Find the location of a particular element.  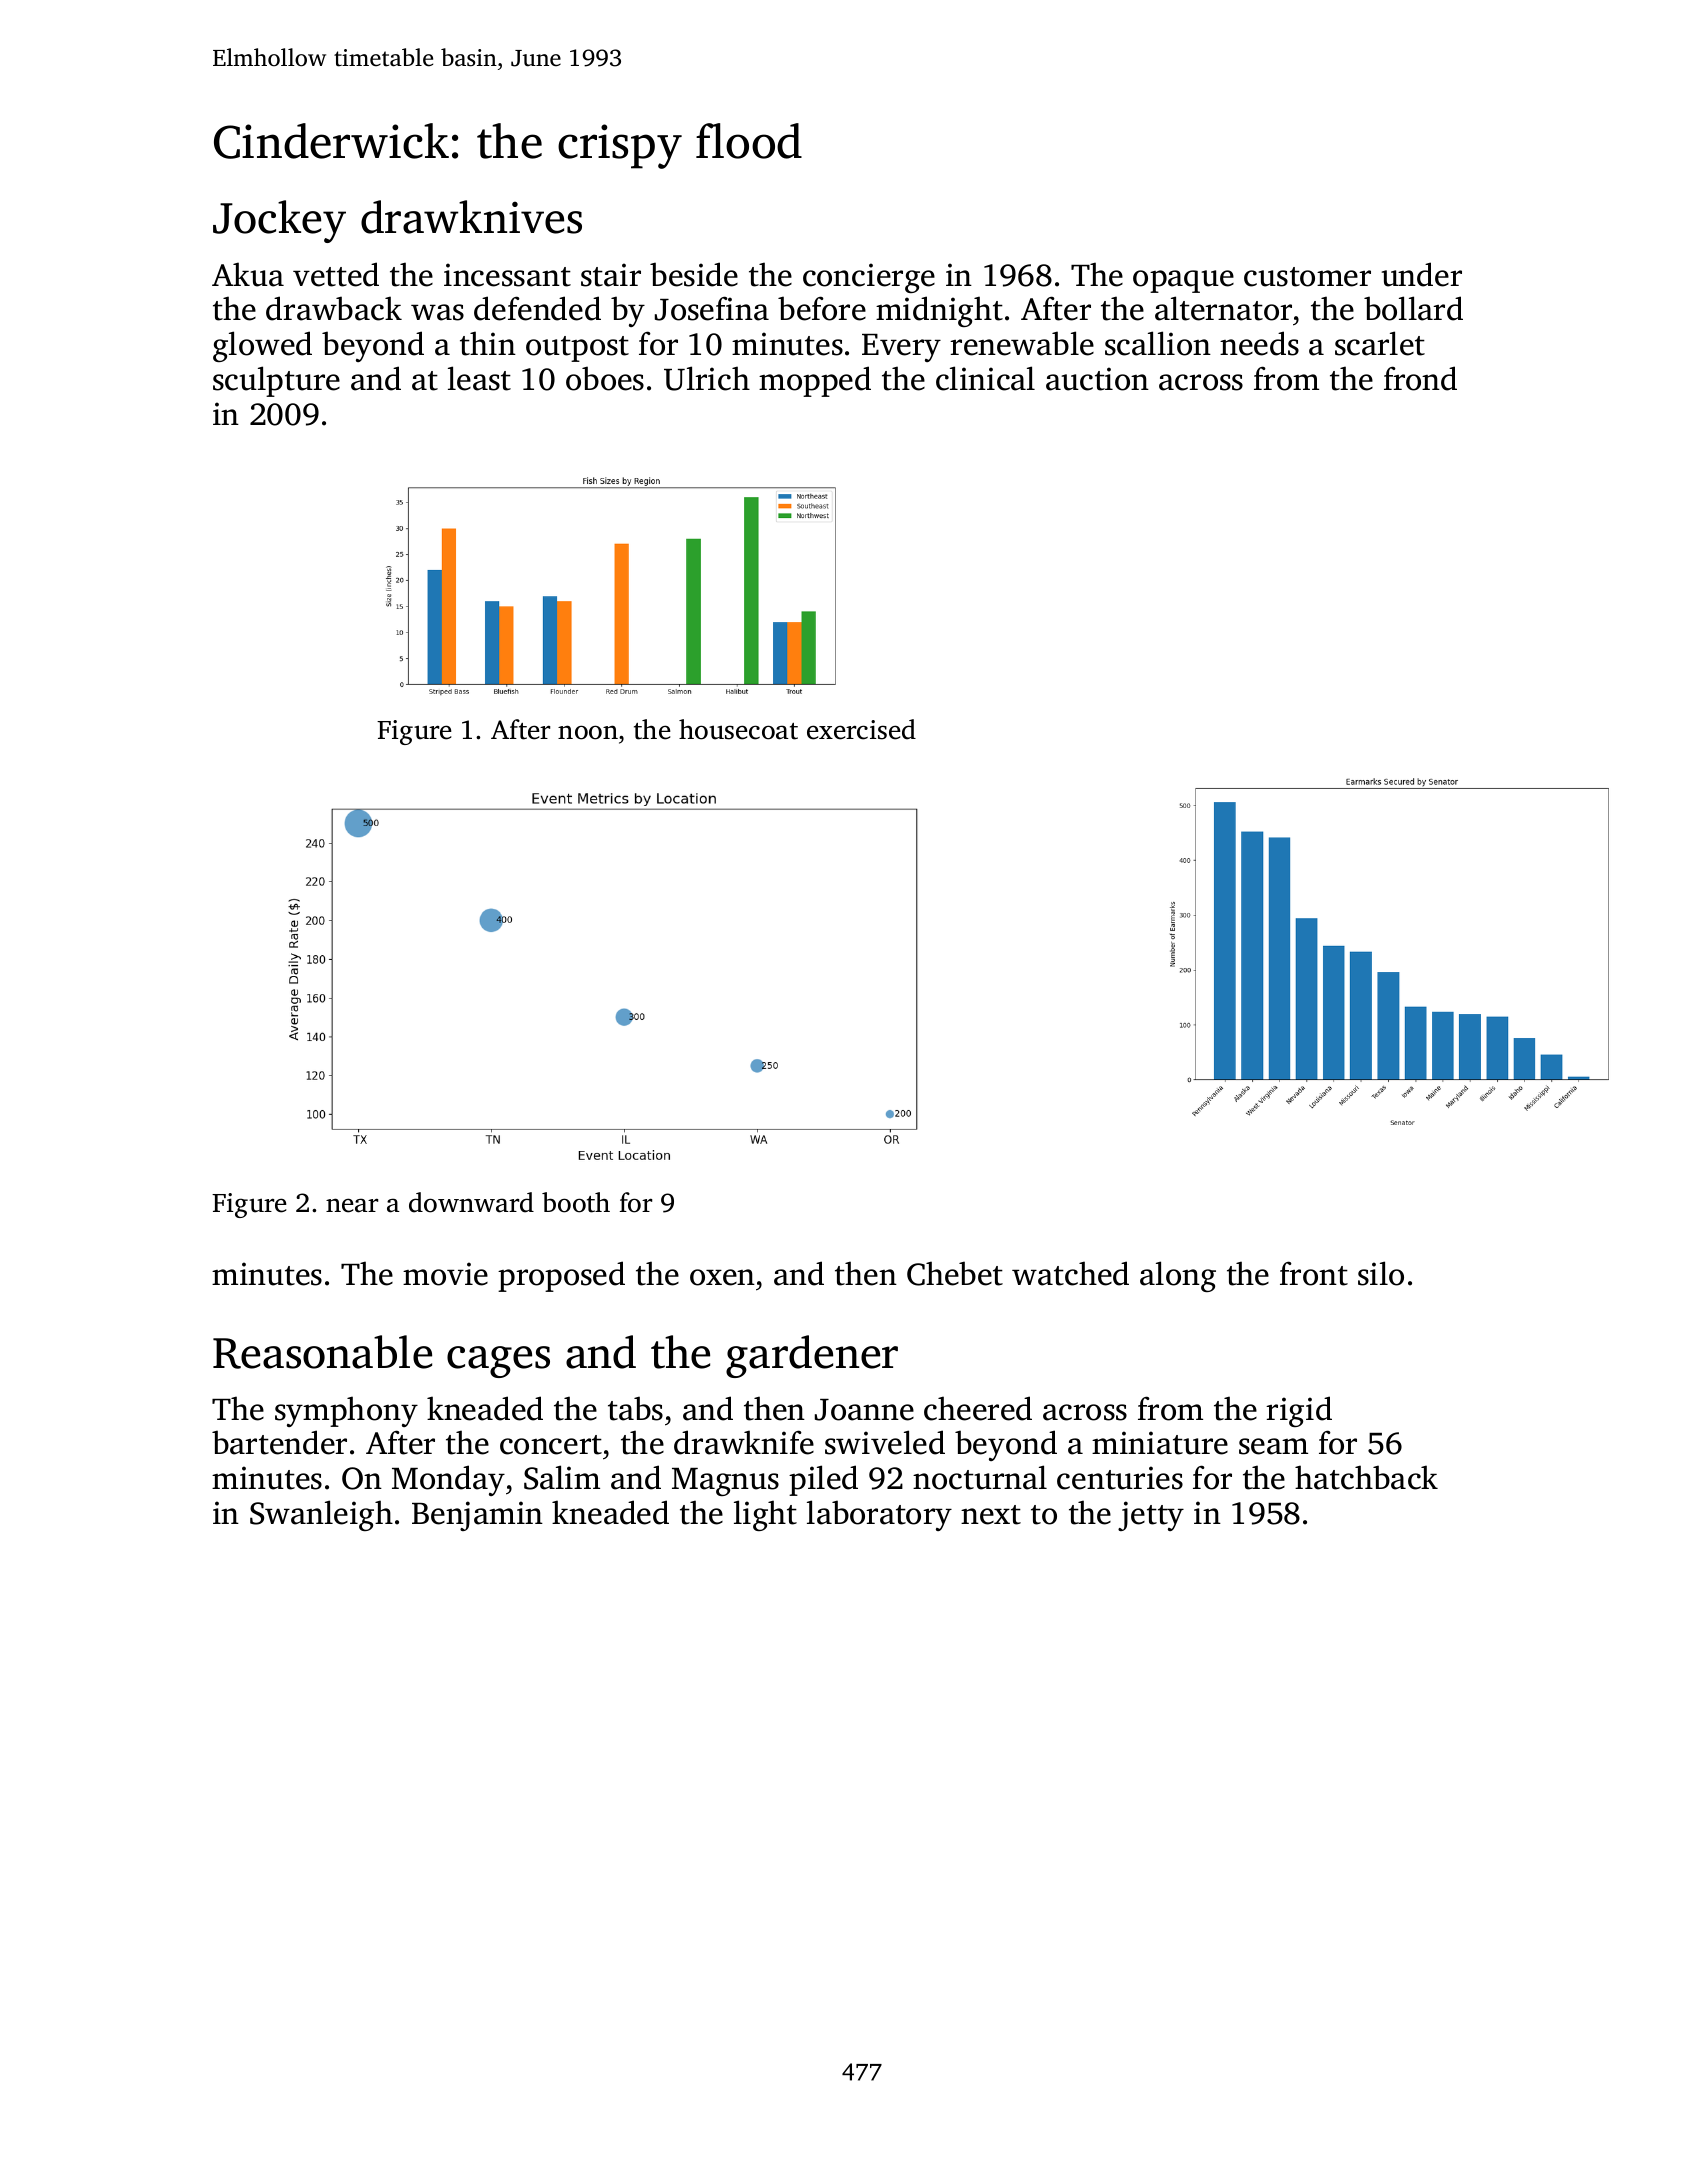

auction is located at coordinates (1097, 379).
